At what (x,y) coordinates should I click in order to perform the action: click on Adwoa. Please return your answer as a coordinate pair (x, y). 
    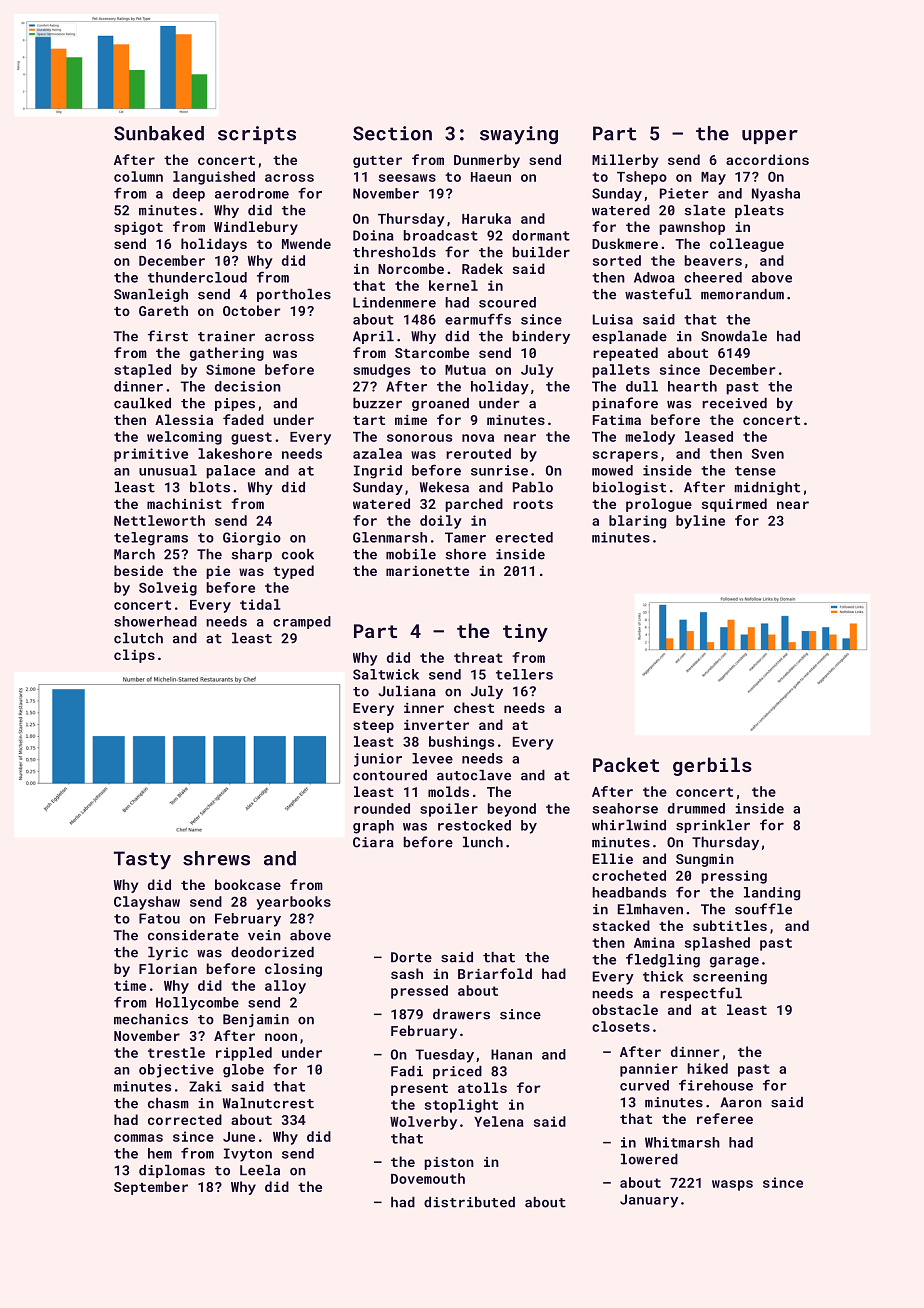
    Looking at the image, I should click on (654, 277).
